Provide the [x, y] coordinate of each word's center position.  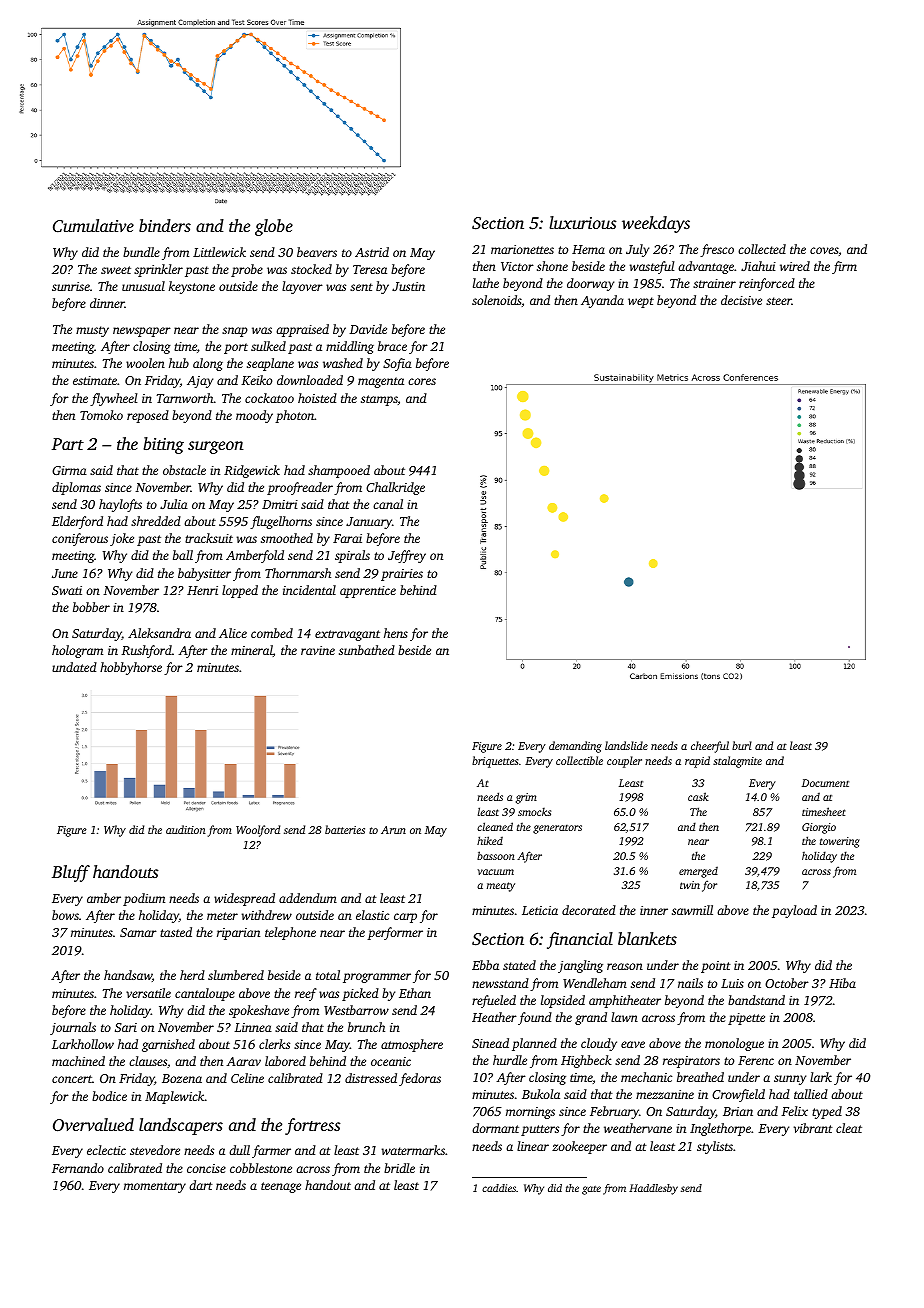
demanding [575, 747]
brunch [366, 1027]
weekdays [656, 224]
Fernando [78, 1168]
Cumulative [93, 226]
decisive [741, 300]
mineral [252, 650]
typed [827, 1112]
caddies [499, 1188]
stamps [379, 400]
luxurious [583, 222]
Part [68, 444]
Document [825, 783]
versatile [148, 993]
